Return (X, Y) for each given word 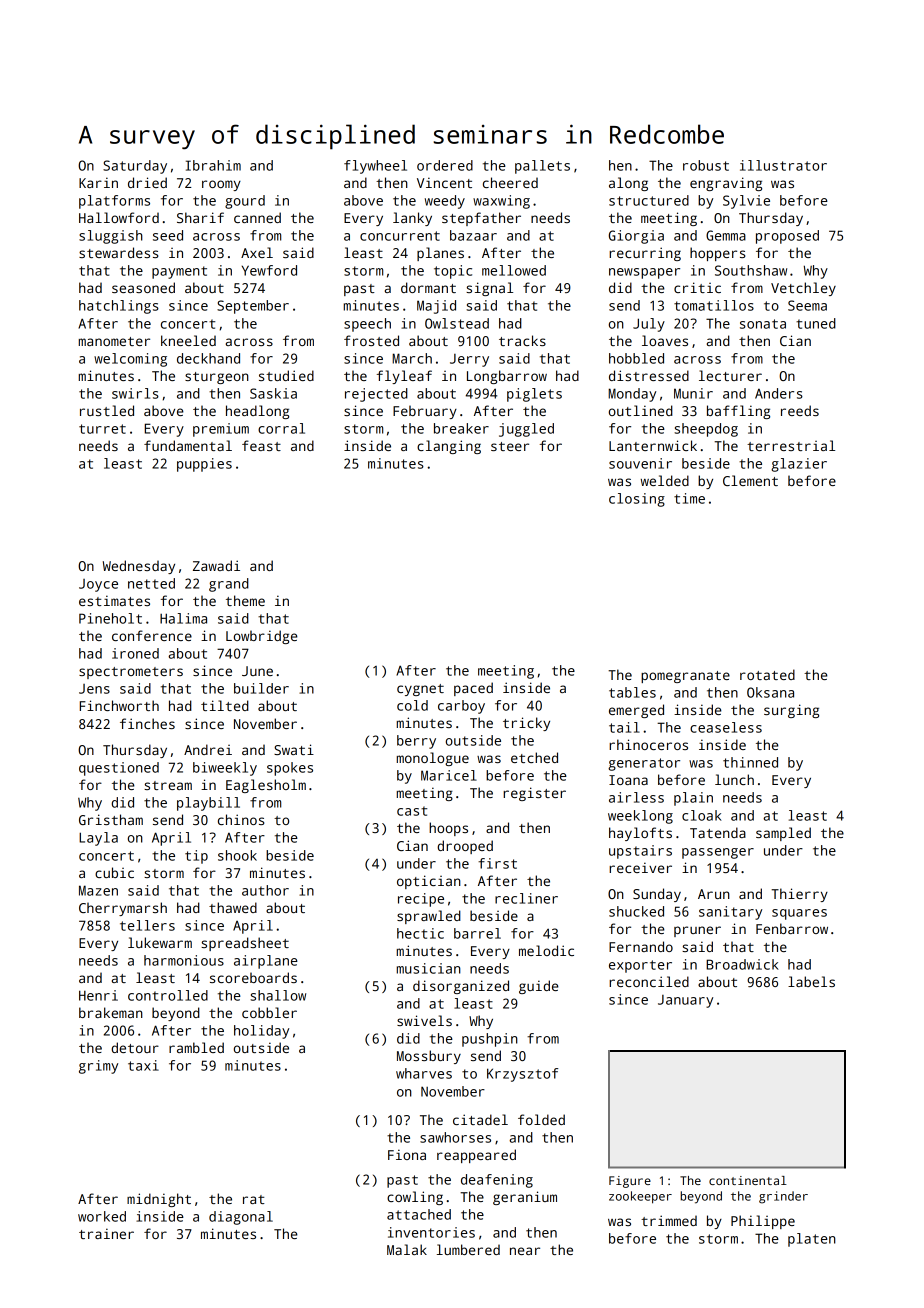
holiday (261, 1032)
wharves (424, 1073)
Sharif (200, 217)
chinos (241, 819)
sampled (783, 834)
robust (706, 165)
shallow (278, 995)
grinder (783, 1197)
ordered (445, 165)
